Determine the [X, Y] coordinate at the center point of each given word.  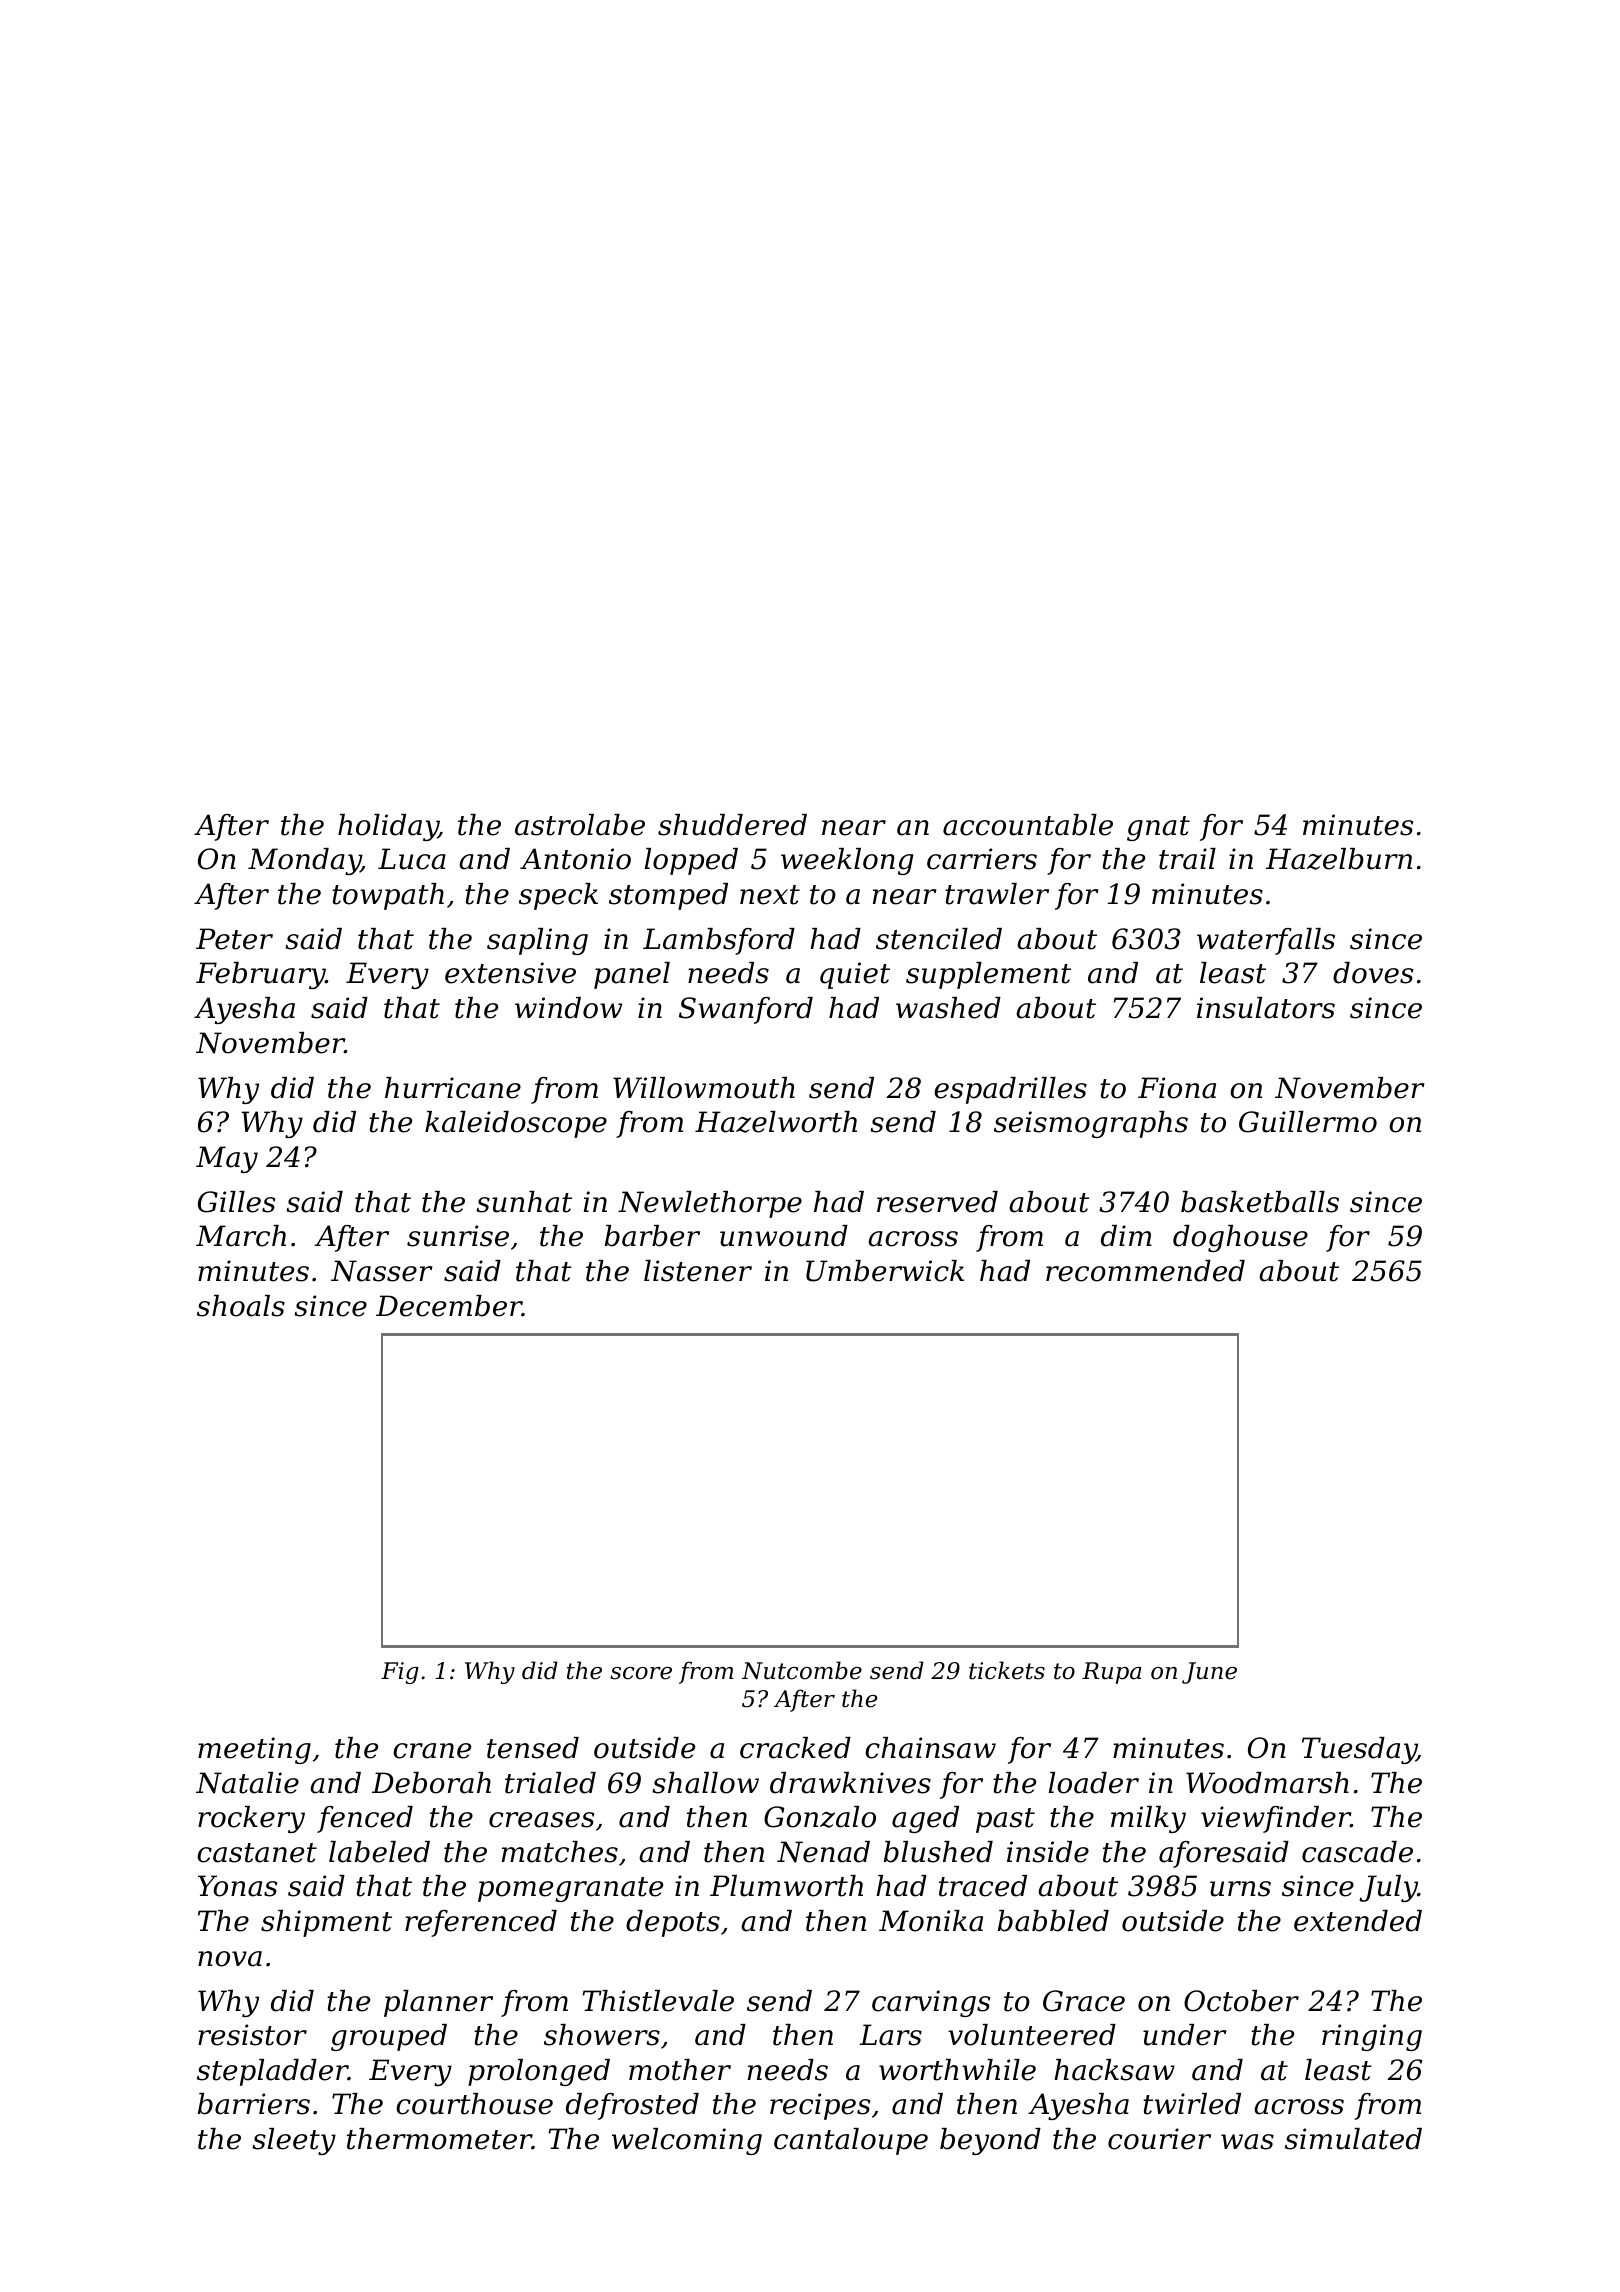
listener [698, 1271]
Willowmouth [704, 1088]
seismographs [1091, 1124]
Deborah [431, 1783]
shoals [241, 1306]
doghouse [1240, 1238]
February [261, 975]
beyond [990, 2141]
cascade [1357, 1852]
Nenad [823, 1852]
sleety [294, 2141]
